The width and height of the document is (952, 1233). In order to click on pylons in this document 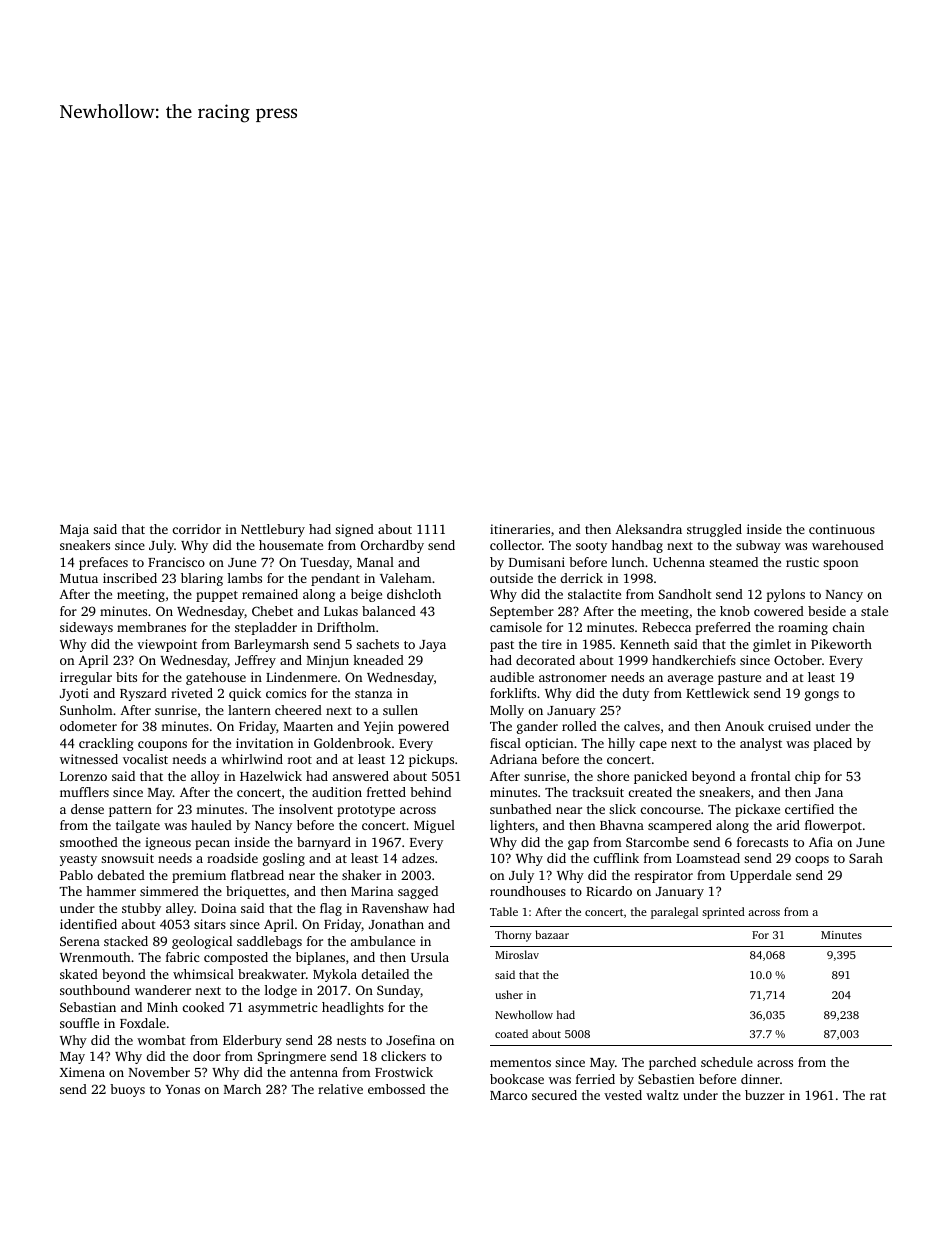, I will do `click(785, 595)`.
